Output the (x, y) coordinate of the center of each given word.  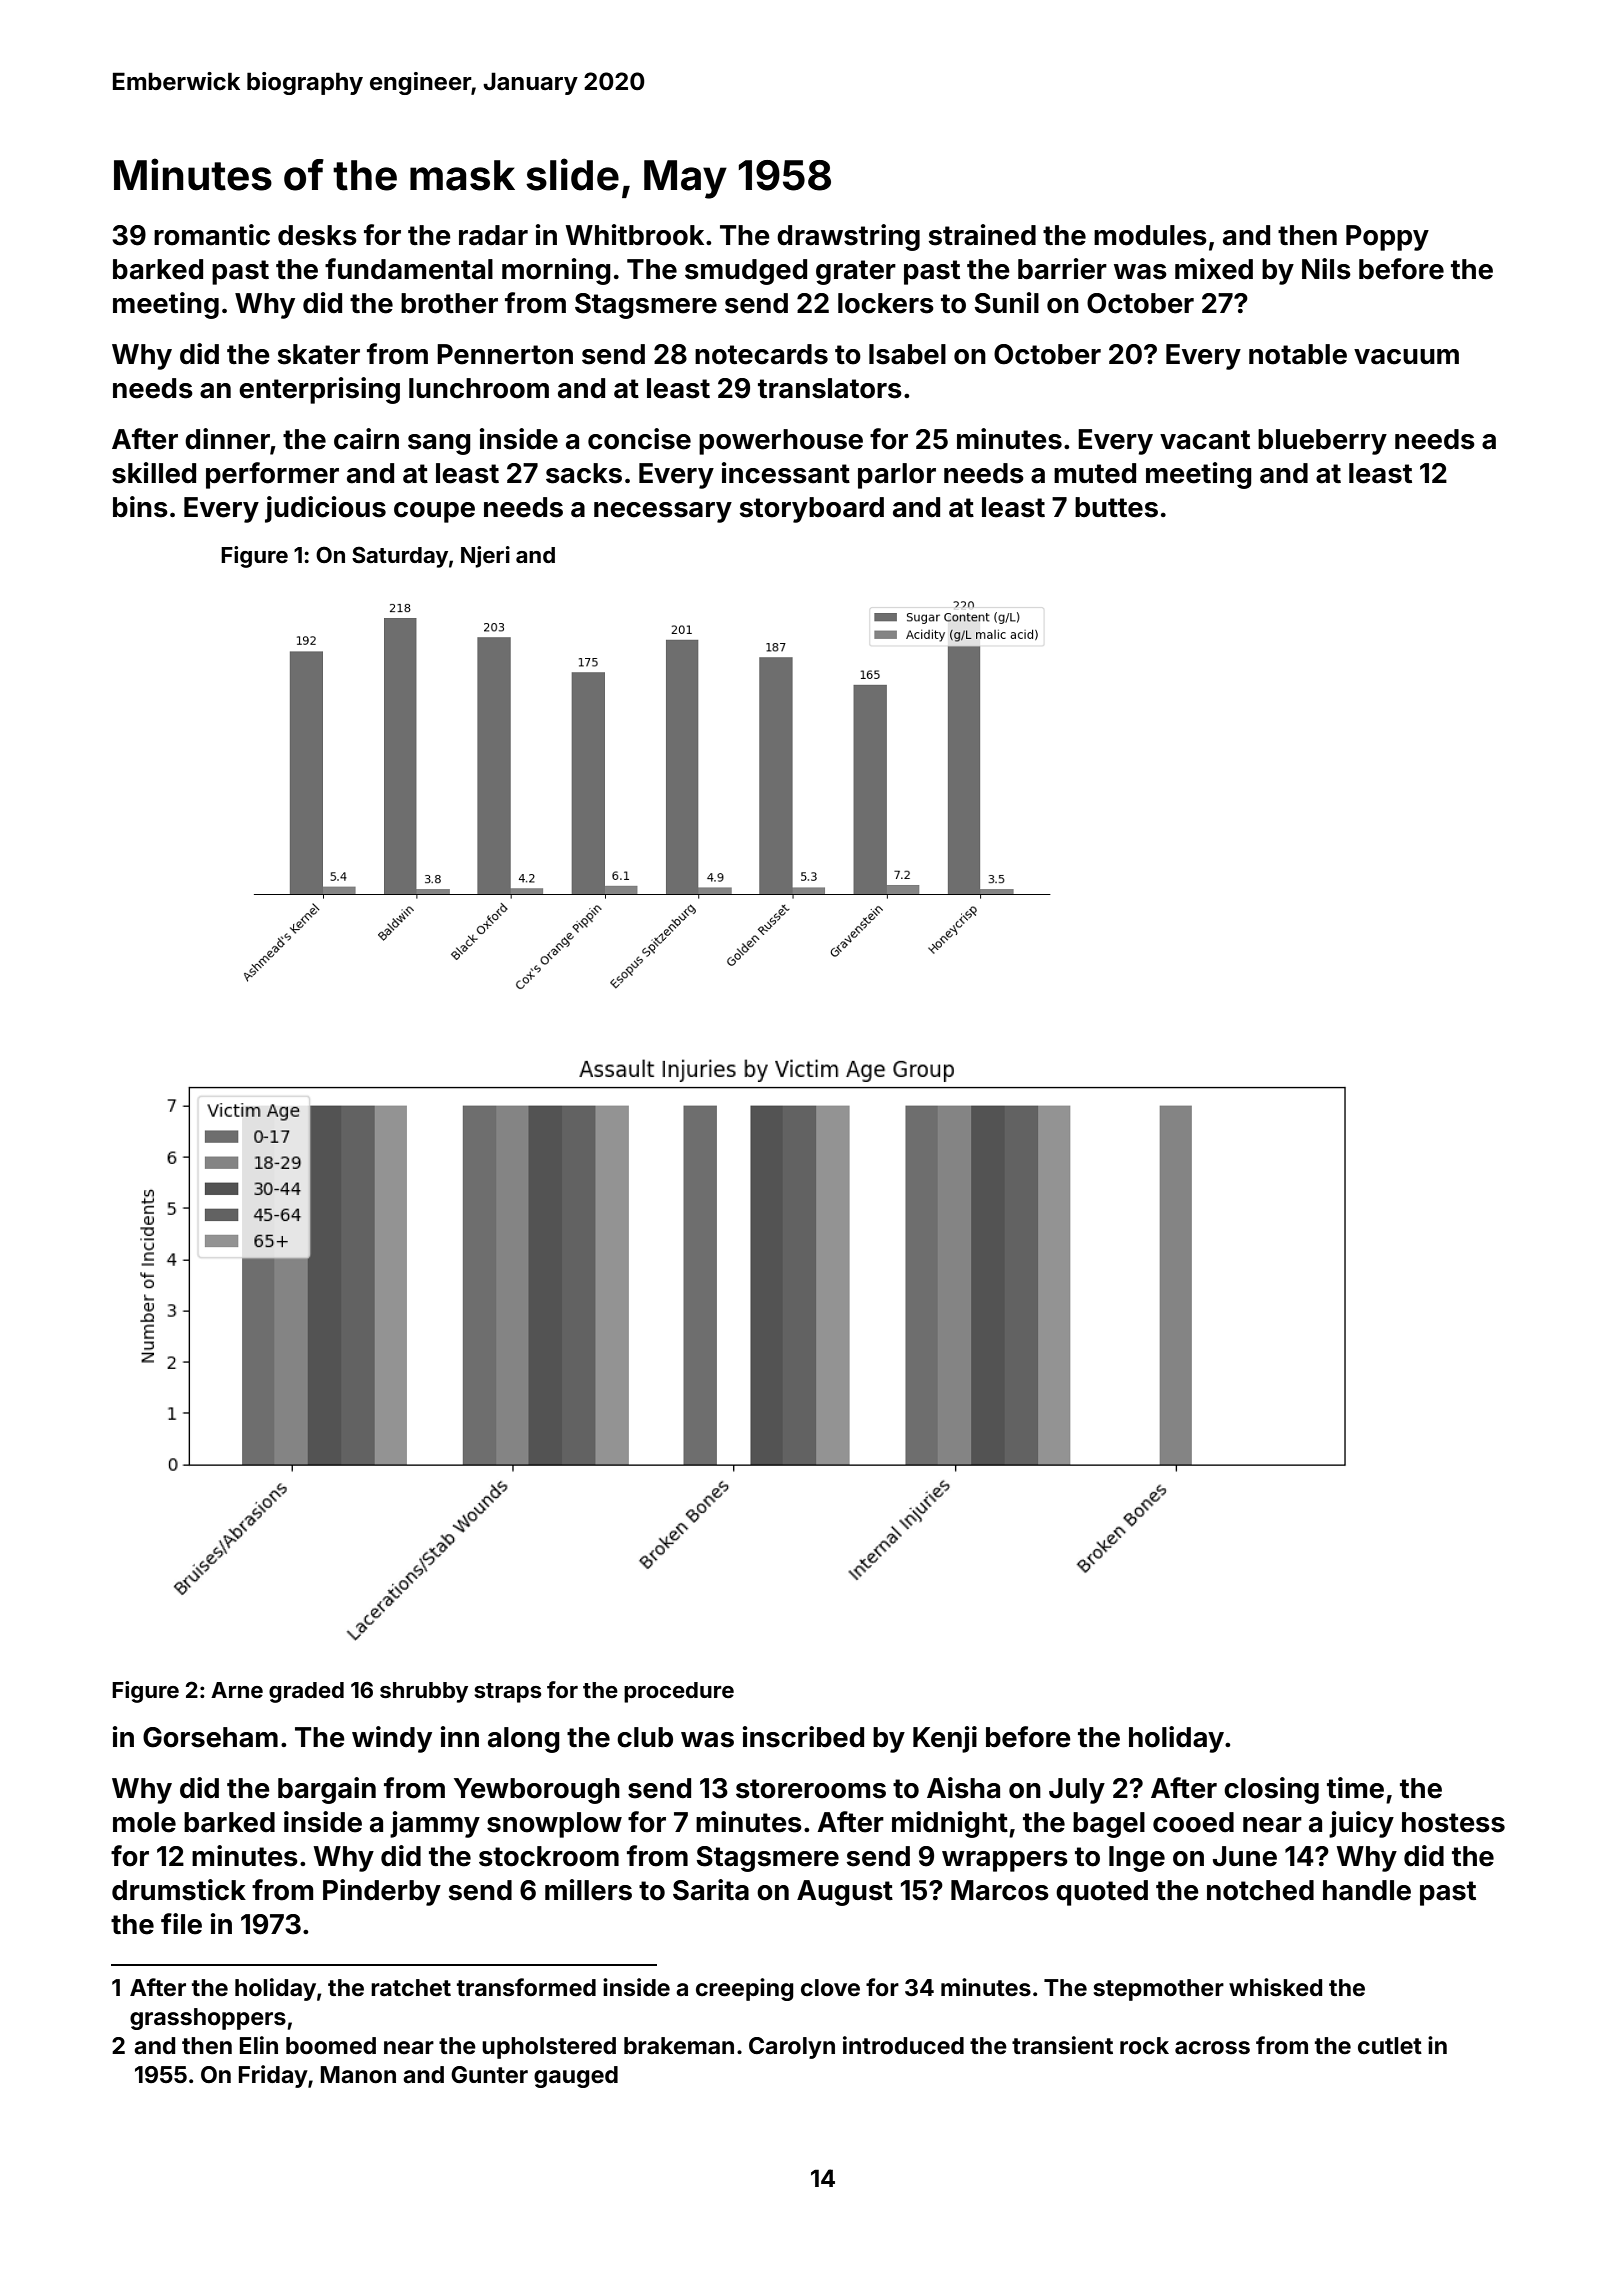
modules (1150, 235)
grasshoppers (208, 2019)
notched (1260, 1890)
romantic (212, 235)
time (1355, 1788)
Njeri (485, 557)
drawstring (848, 237)
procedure (679, 1692)
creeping (745, 1989)
